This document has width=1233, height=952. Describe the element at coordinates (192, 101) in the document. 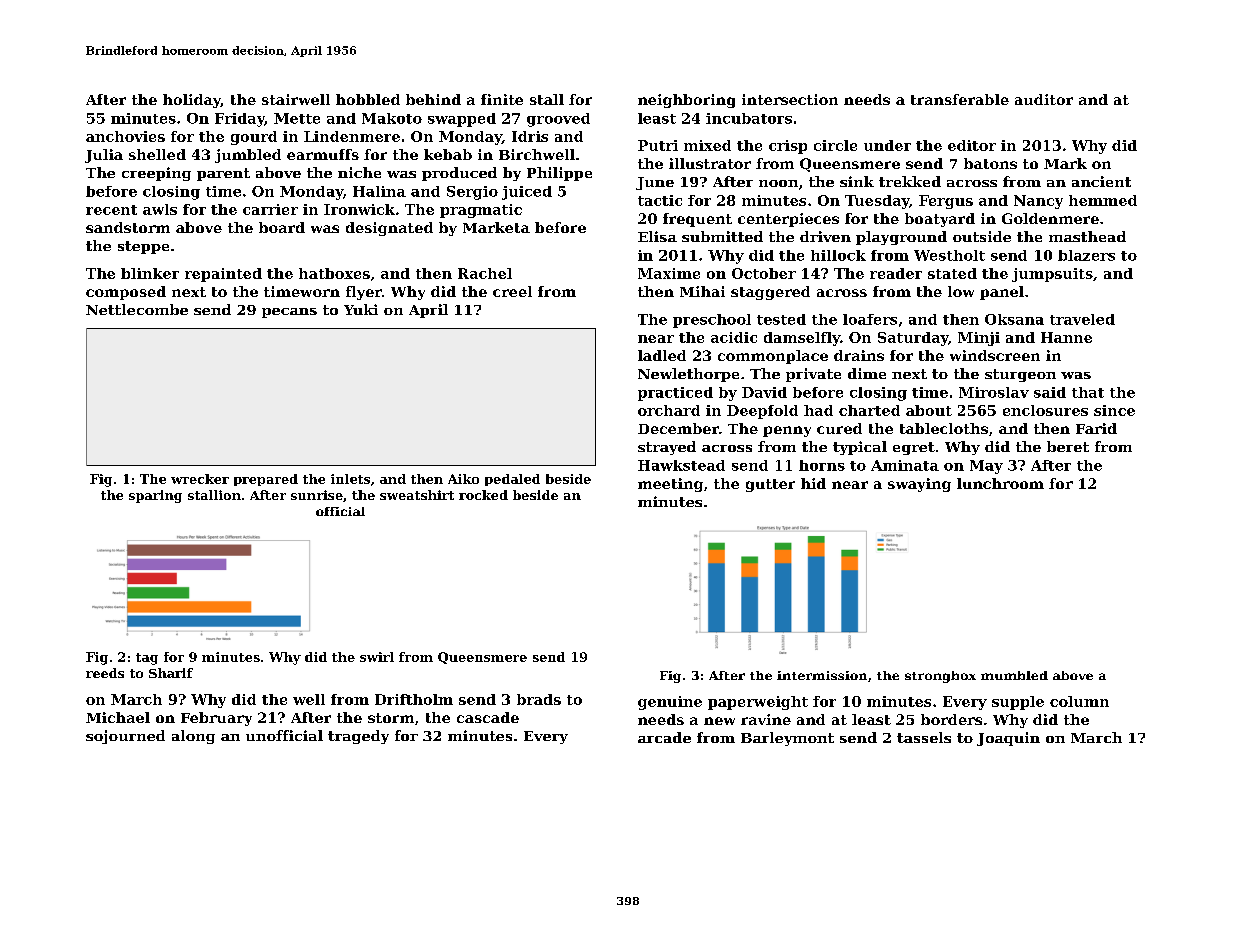

I see `holiday` at that location.
